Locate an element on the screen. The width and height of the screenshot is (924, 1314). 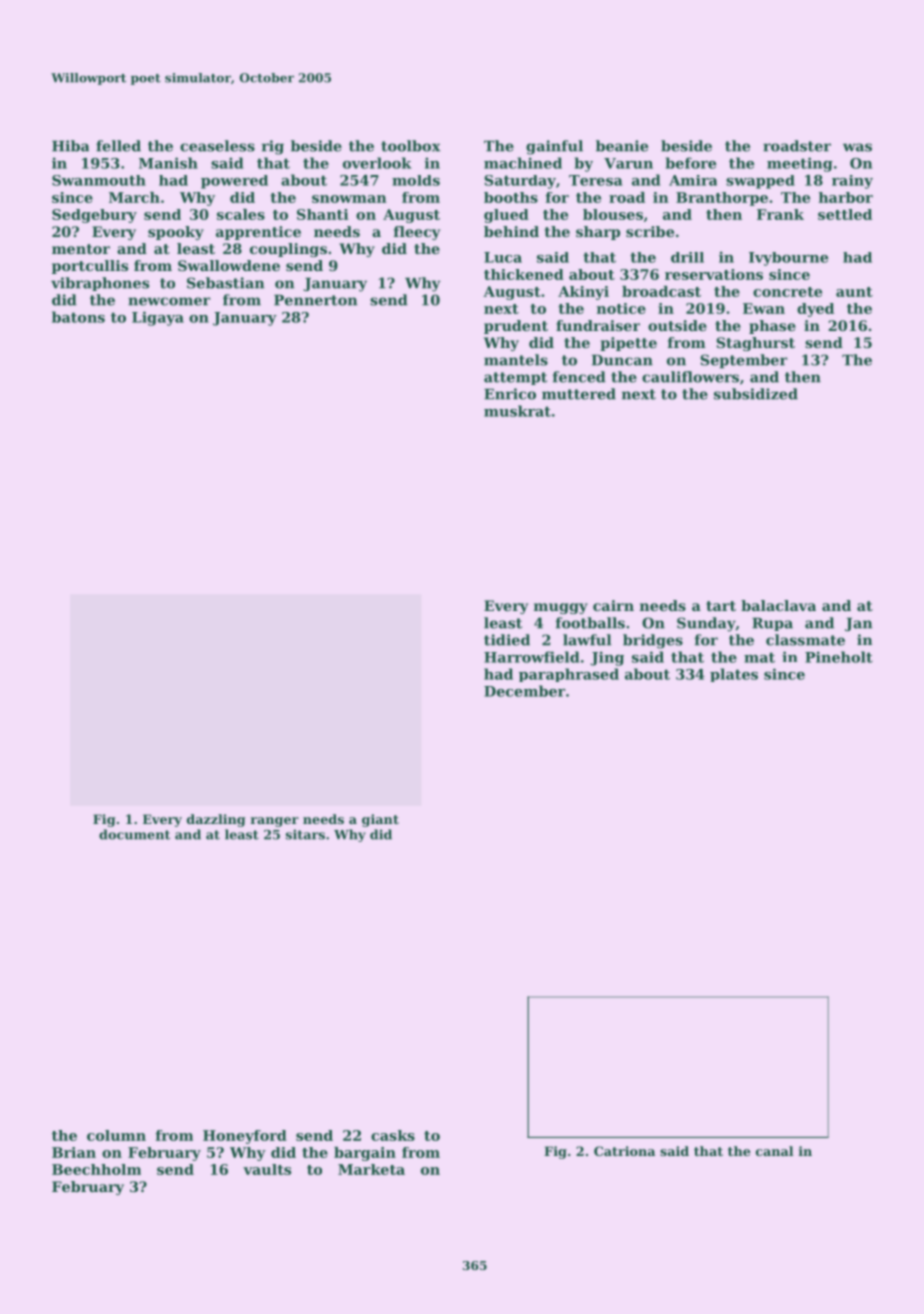
plates is located at coordinates (734, 675).
